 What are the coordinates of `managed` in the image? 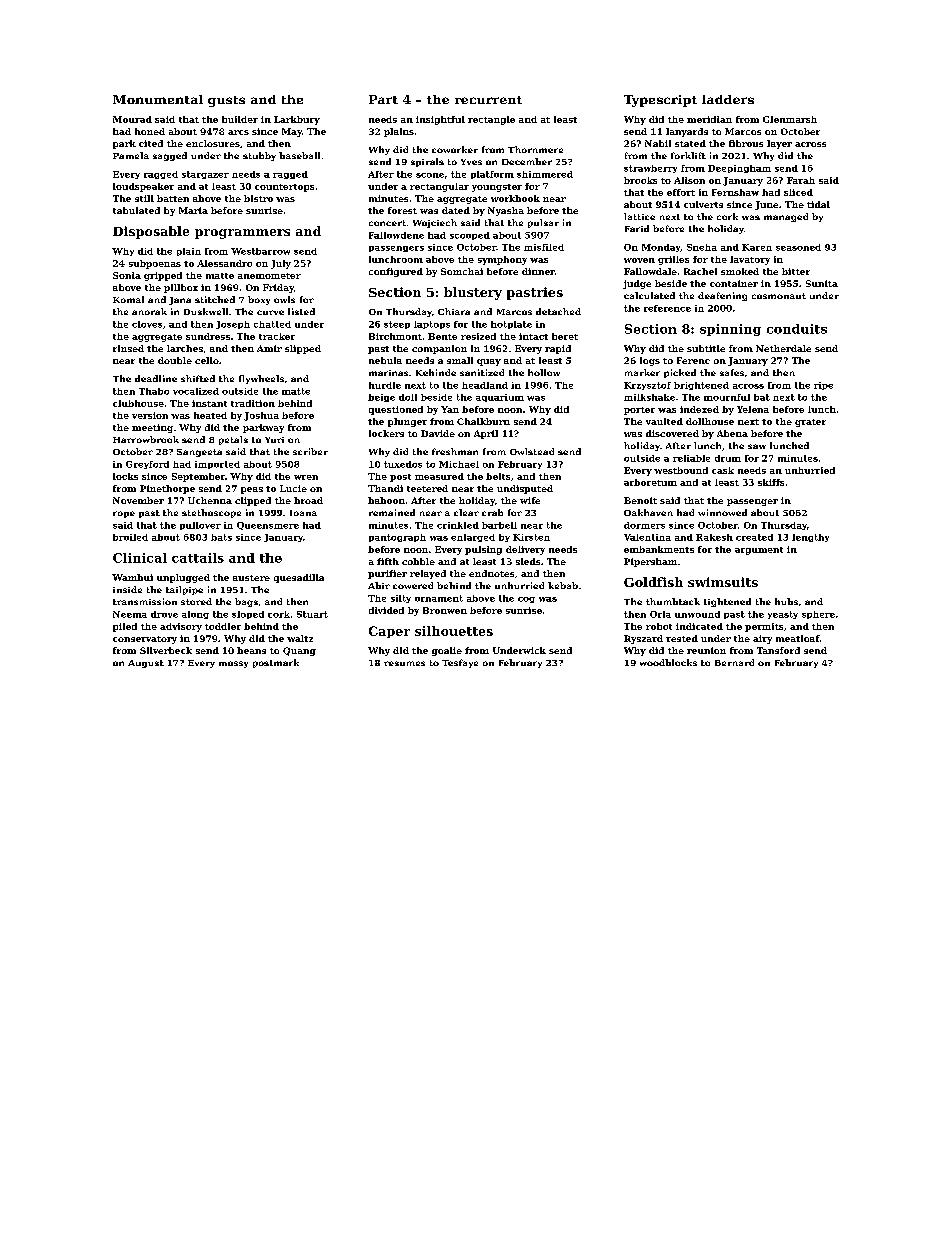 It's located at (786, 217).
